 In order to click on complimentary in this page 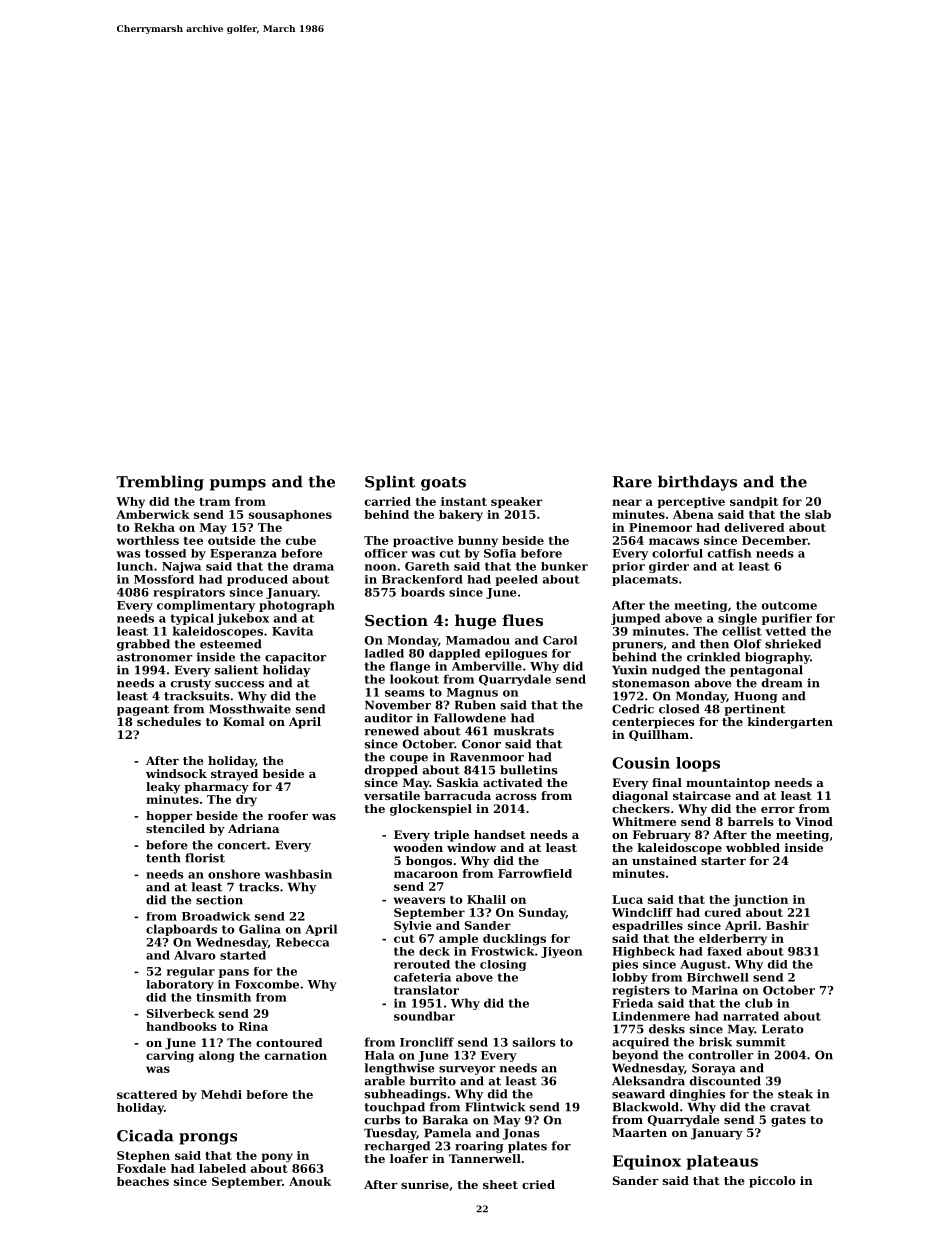, I will do `click(206, 606)`.
